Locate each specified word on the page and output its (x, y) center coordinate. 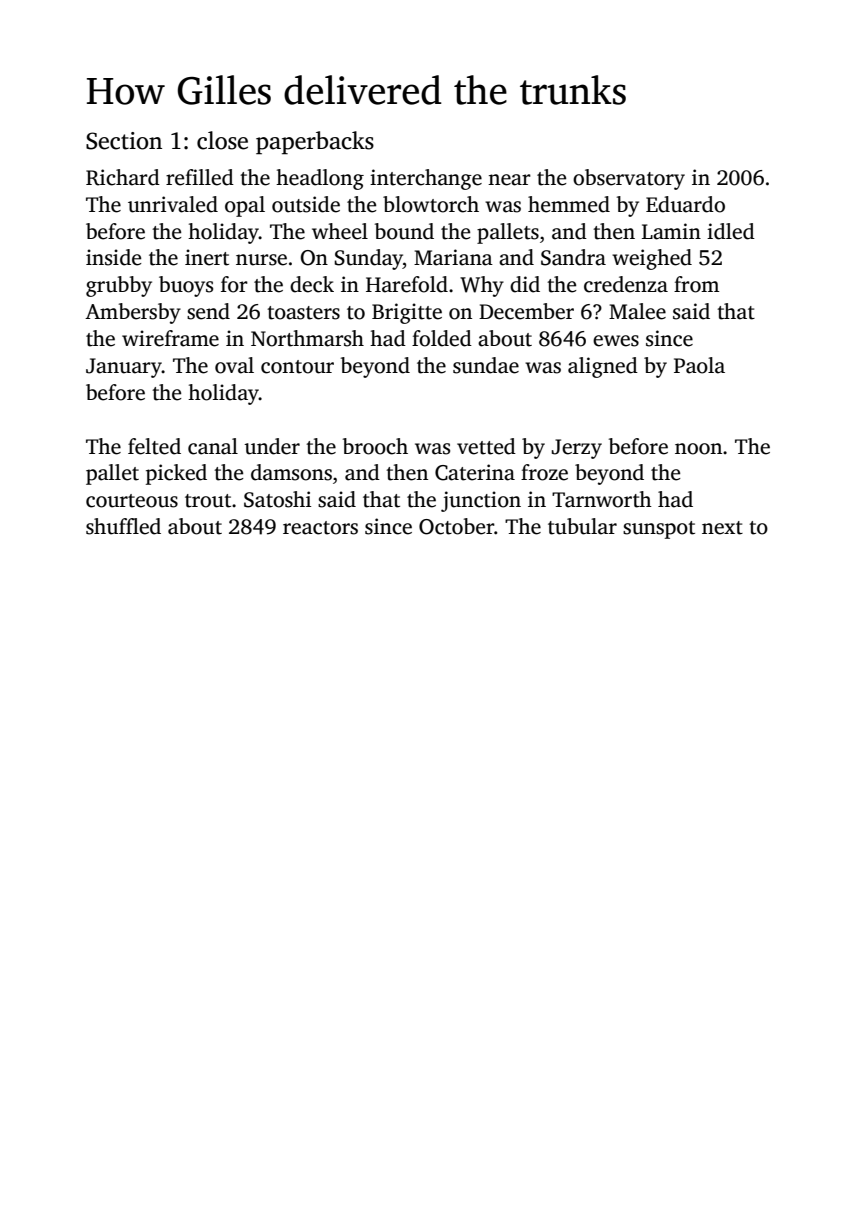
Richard (123, 177)
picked (176, 474)
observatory (629, 179)
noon (698, 449)
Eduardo (685, 204)
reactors (320, 528)
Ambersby (133, 313)
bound (404, 231)
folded (442, 338)
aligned (603, 367)
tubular (582, 526)
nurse (261, 260)
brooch (375, 446)
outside (306, 204)
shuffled (123, 526)
